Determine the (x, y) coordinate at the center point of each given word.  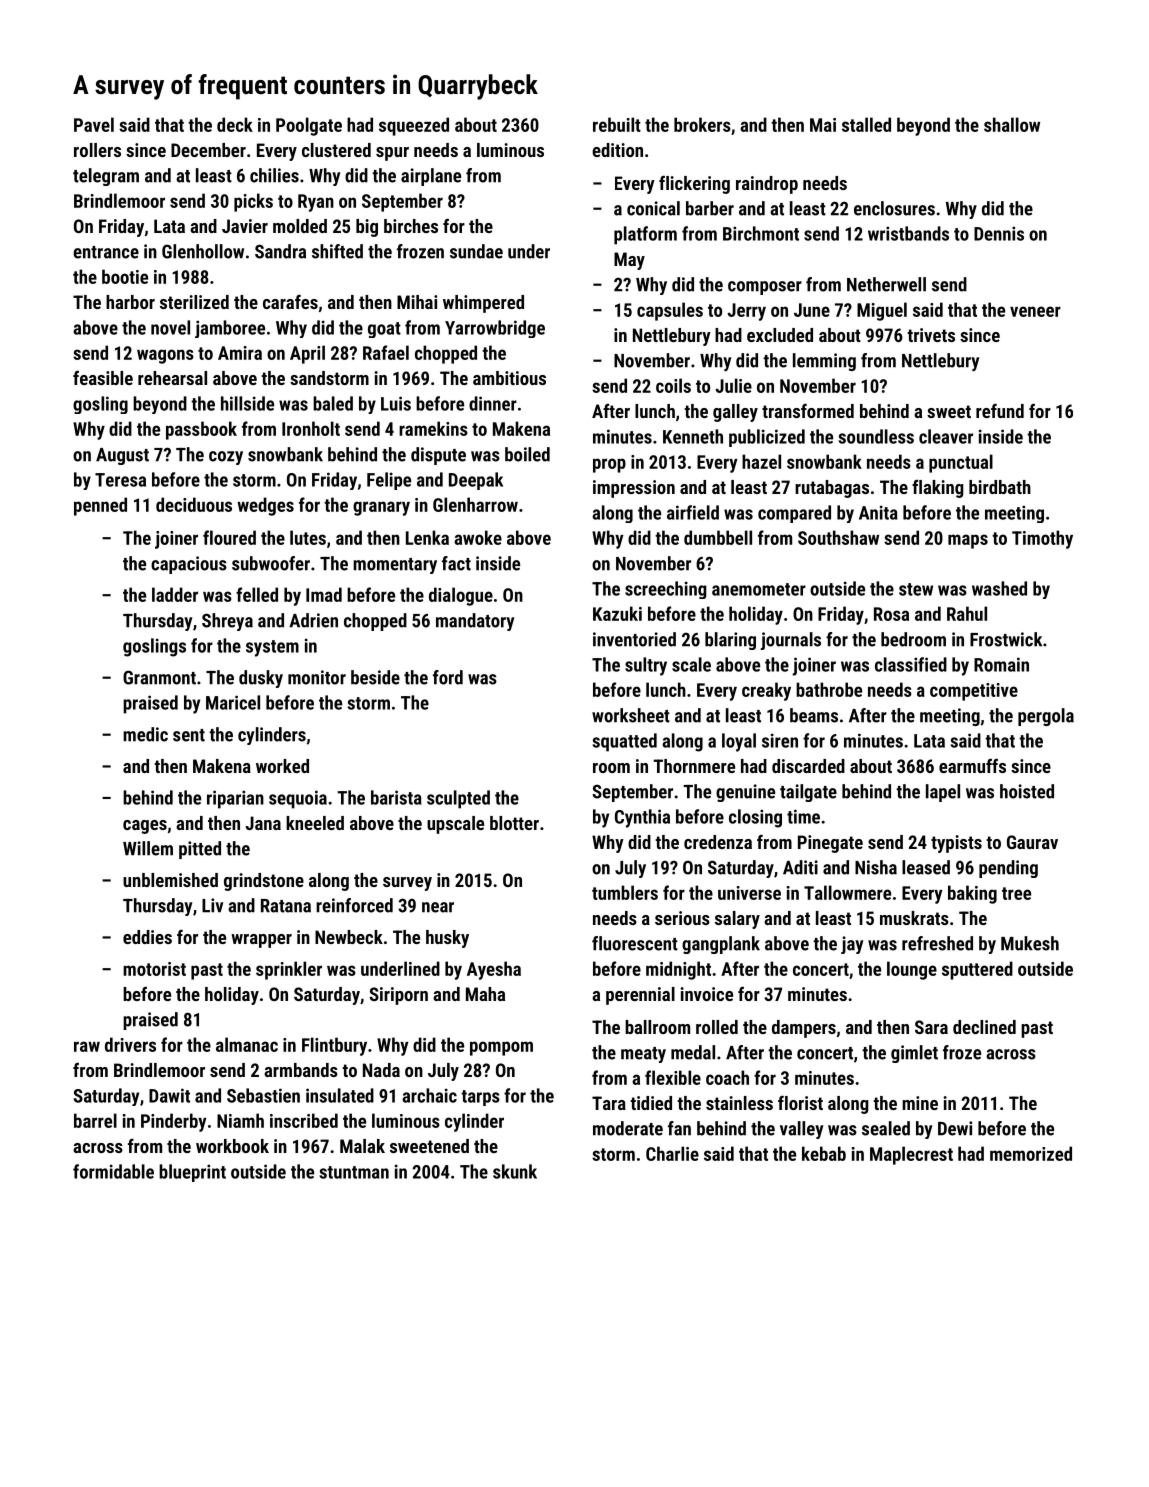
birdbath (1000, 487)
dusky (261, 679)
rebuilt (617, 124)
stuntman (354, 1172)
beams (814, 715)
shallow (1012, 124)
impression (634, 489)
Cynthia (642, 818)
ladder (175, 594)
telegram (106, 177)
